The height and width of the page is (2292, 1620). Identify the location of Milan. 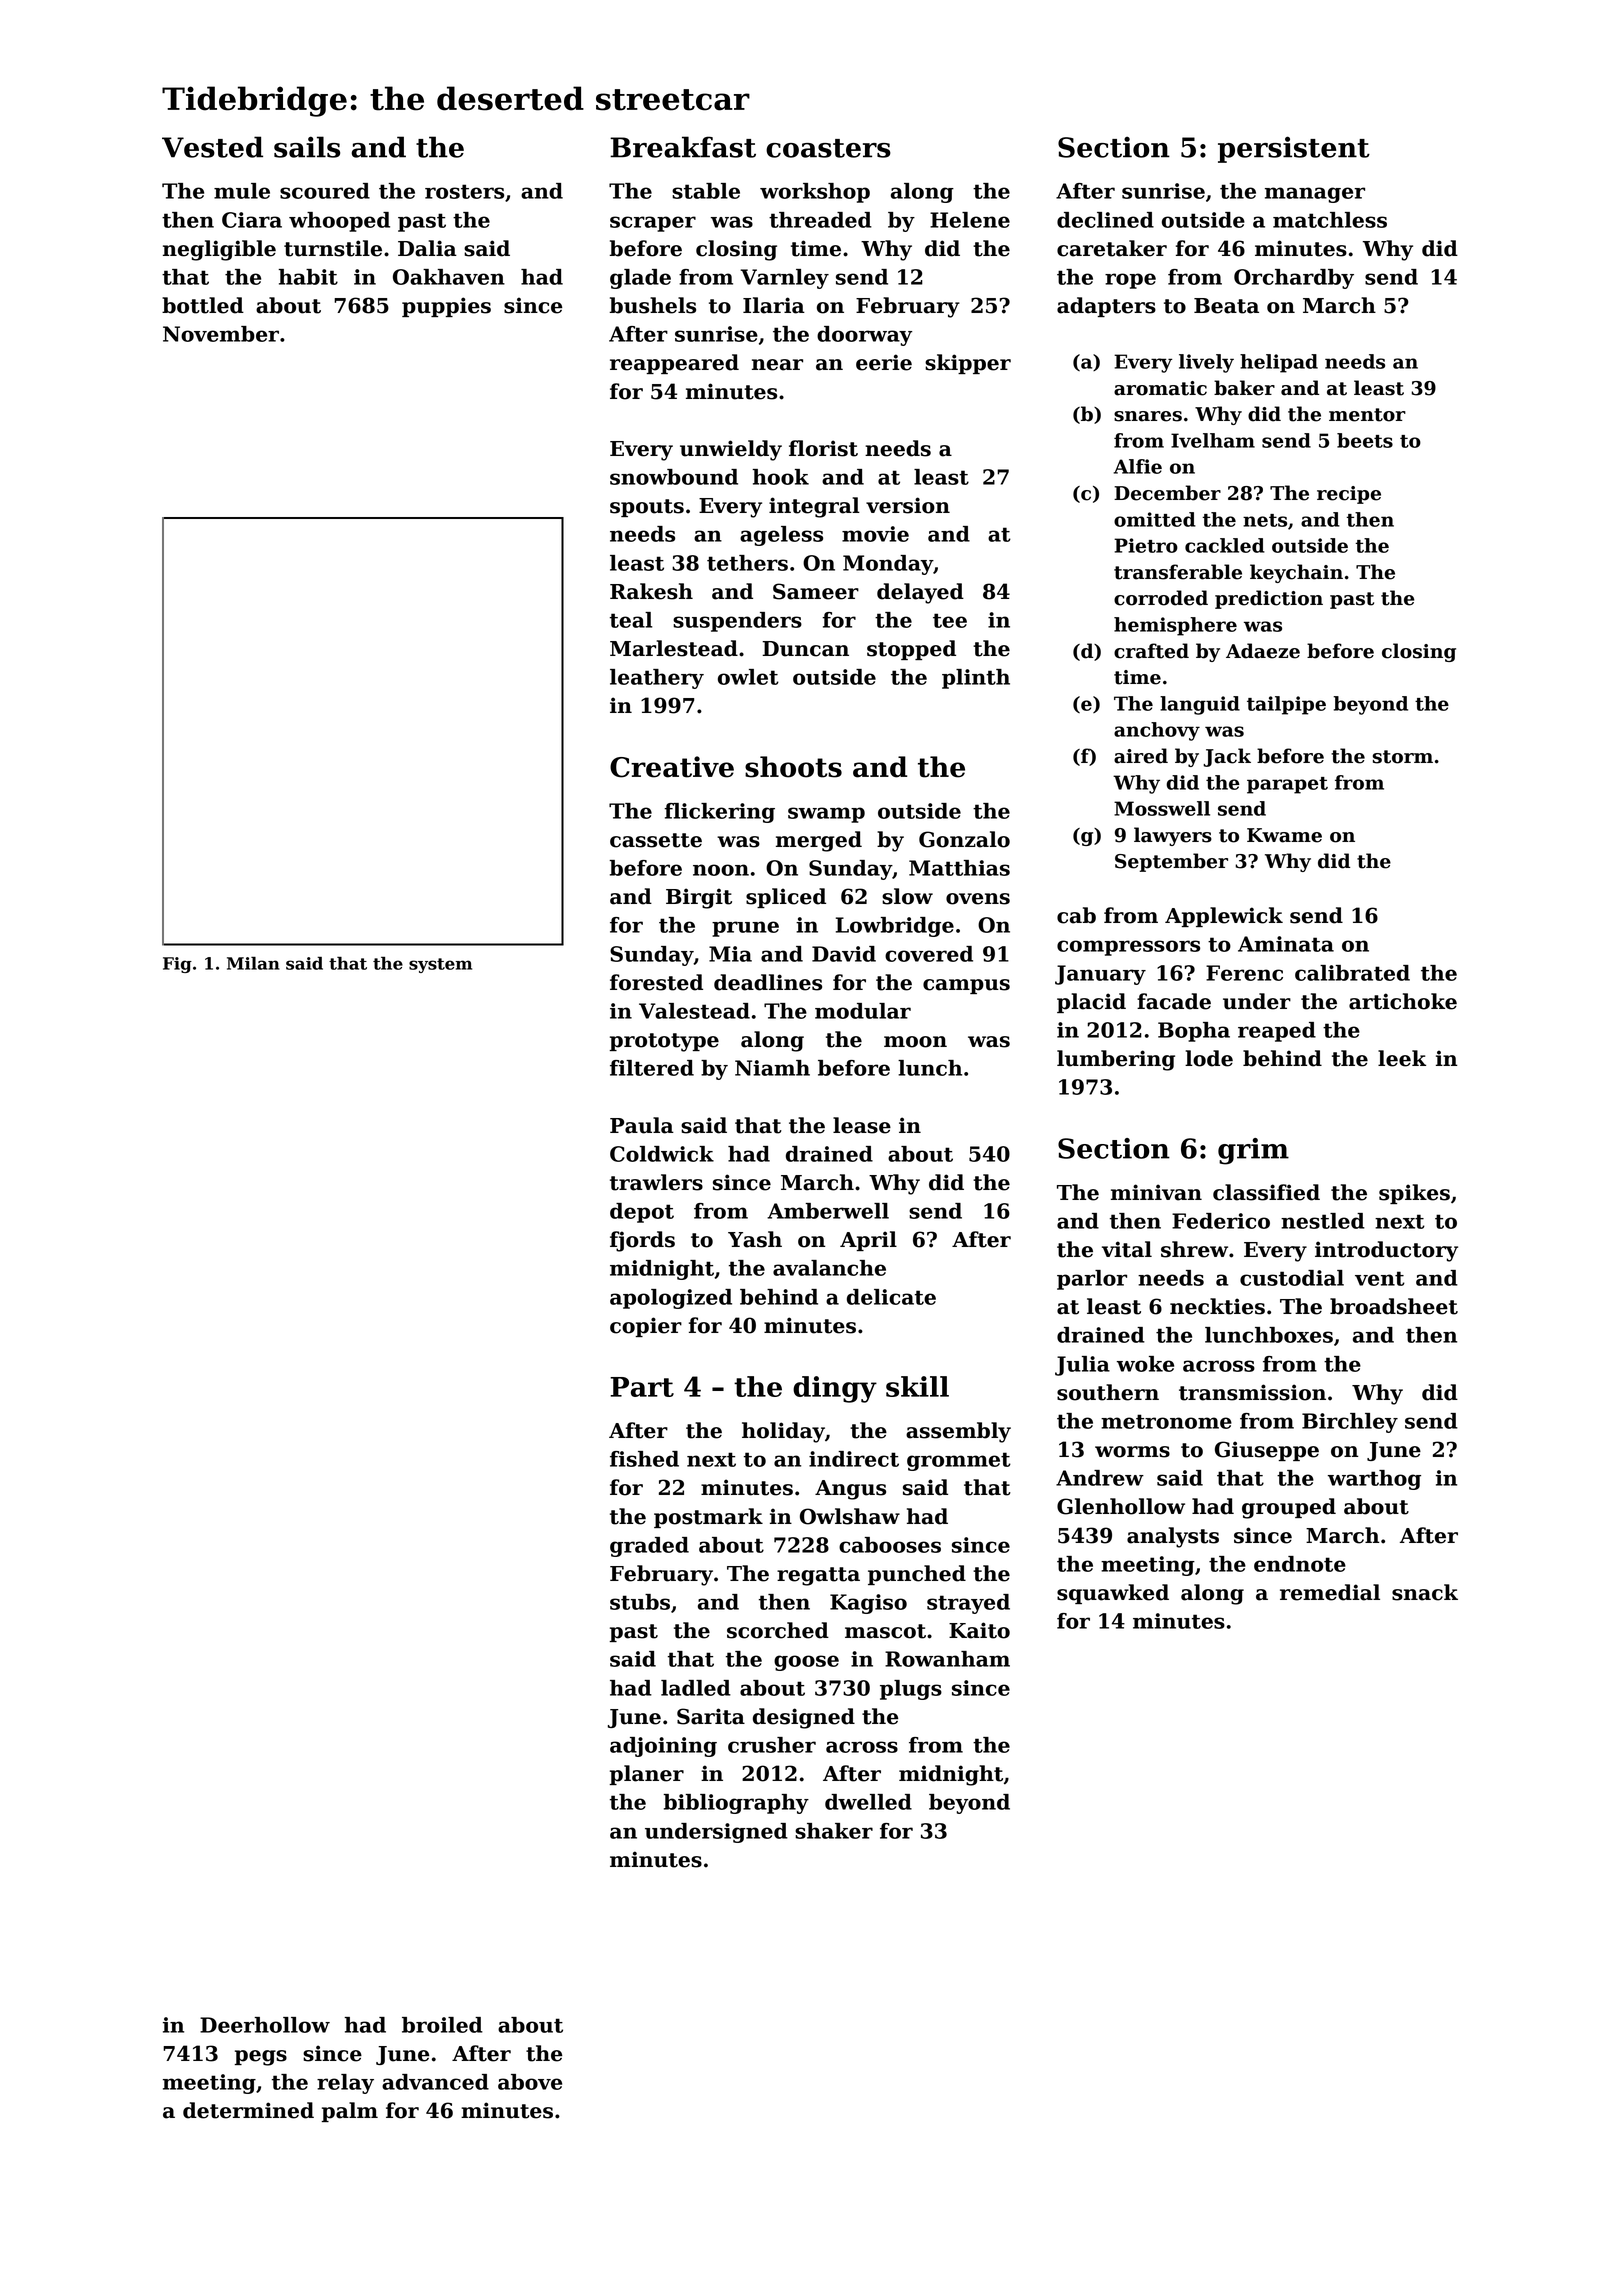
(253, 963).
